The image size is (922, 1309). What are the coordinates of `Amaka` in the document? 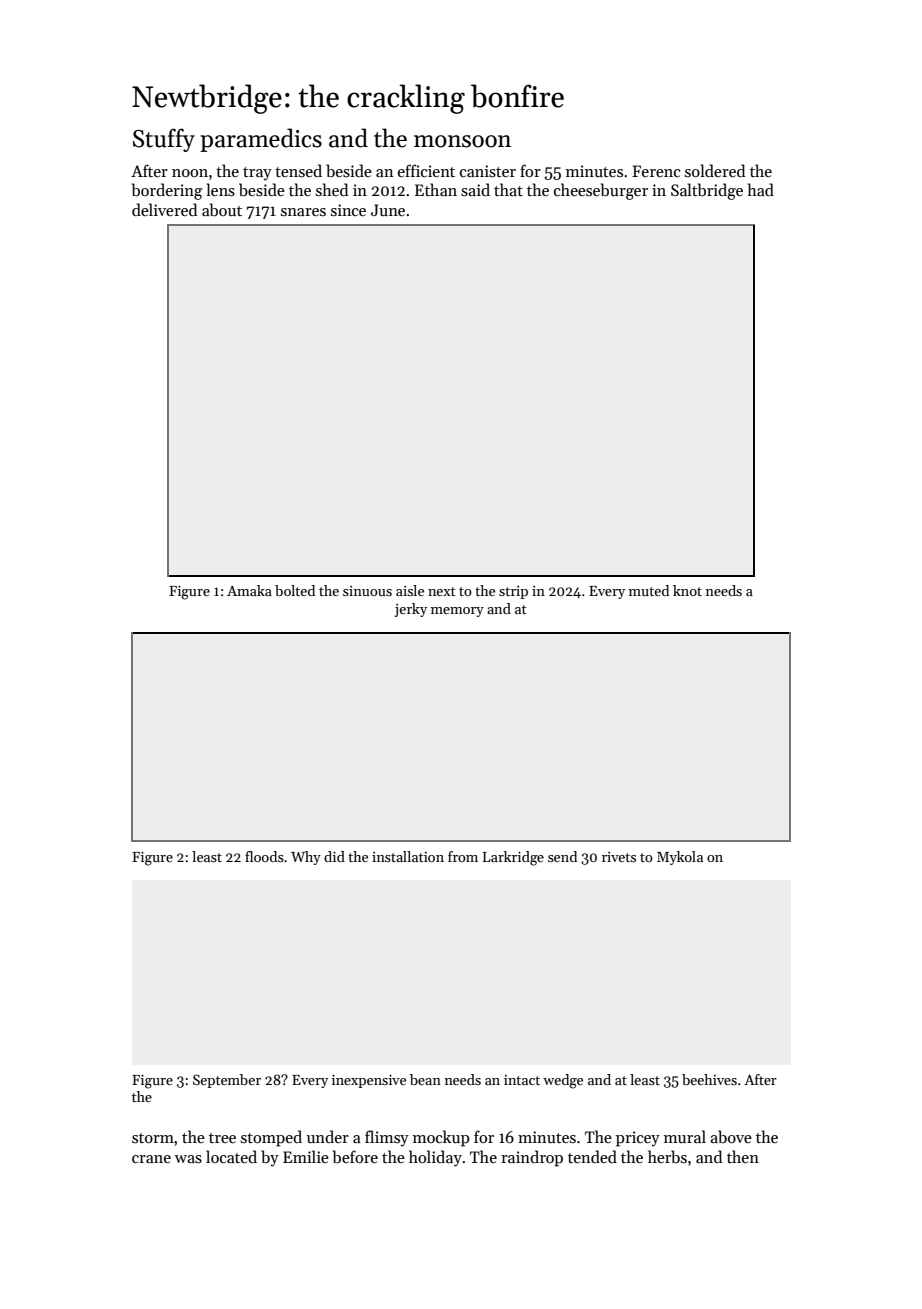 It's located at (249, 590).
